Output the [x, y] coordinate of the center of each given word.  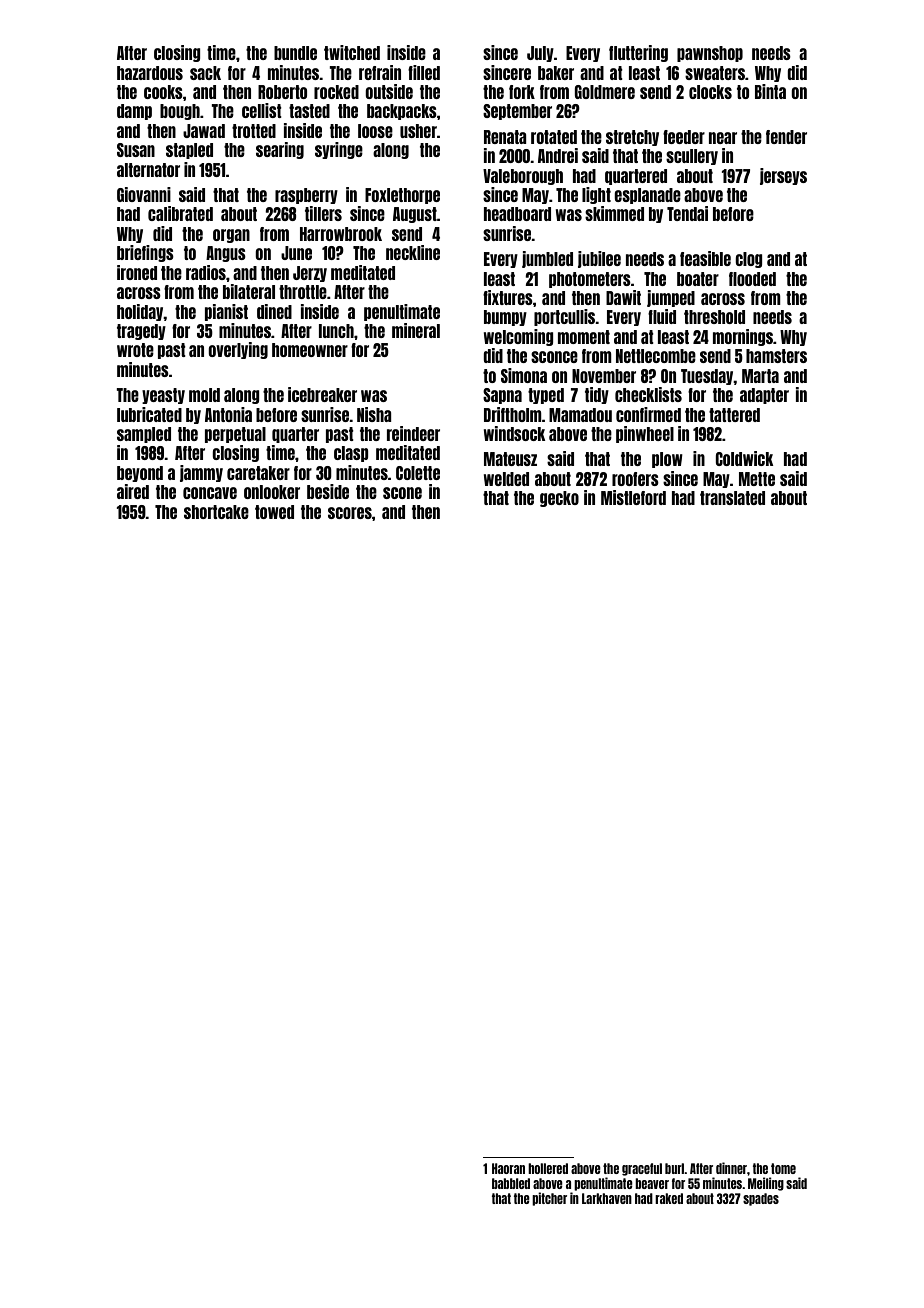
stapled [189, 151]
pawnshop [710, 54]
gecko [559, 499]
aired [133, 491]
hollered [548, 1168]
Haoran [508, 1168]
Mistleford [633, 497]
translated [732, 498]
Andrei [558, 155]
